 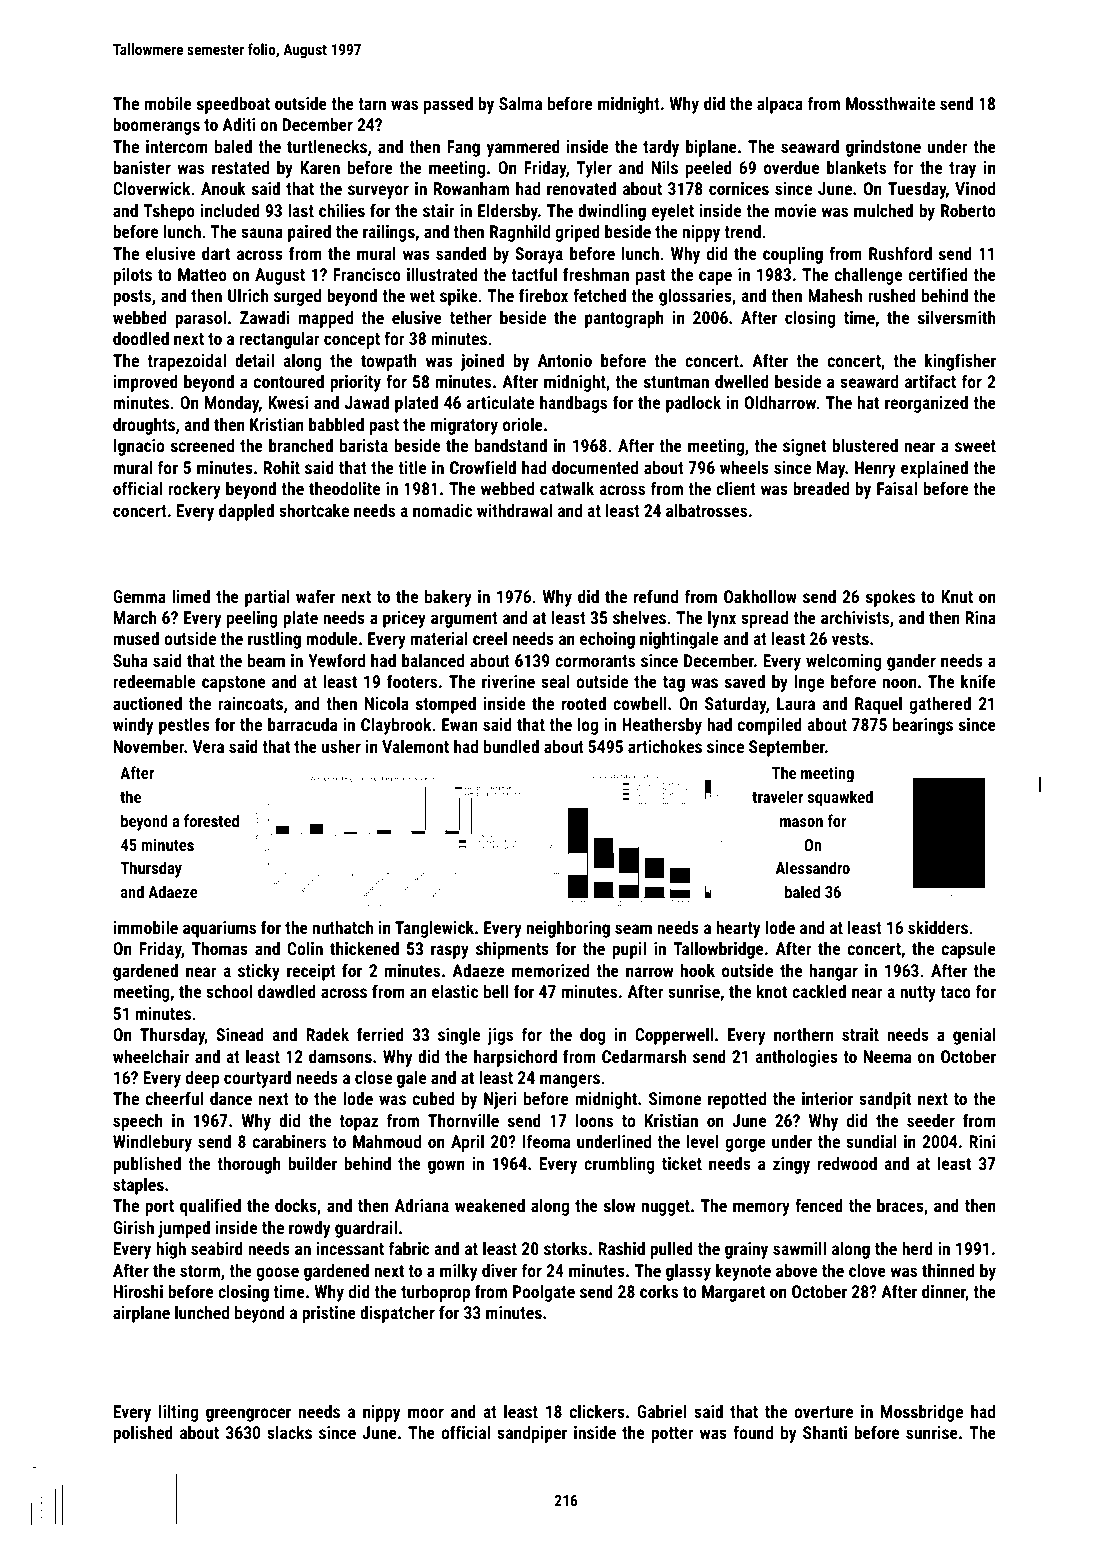 What do you see at coordinates (156, 126) in the document?
I see `boomerangs` at bounding box center [156, 126].
